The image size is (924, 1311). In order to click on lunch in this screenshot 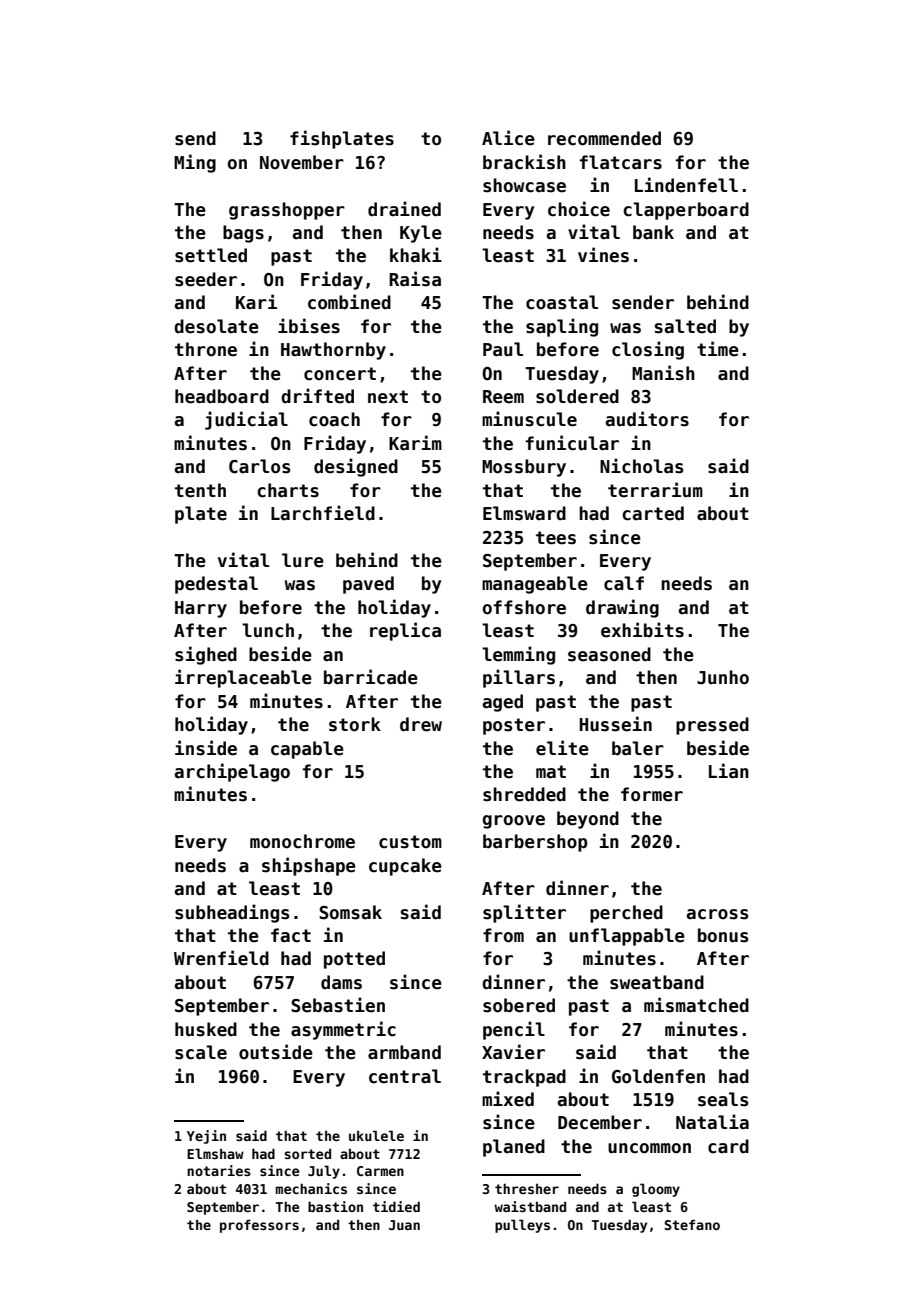, I will do `click(268, 630)`.
